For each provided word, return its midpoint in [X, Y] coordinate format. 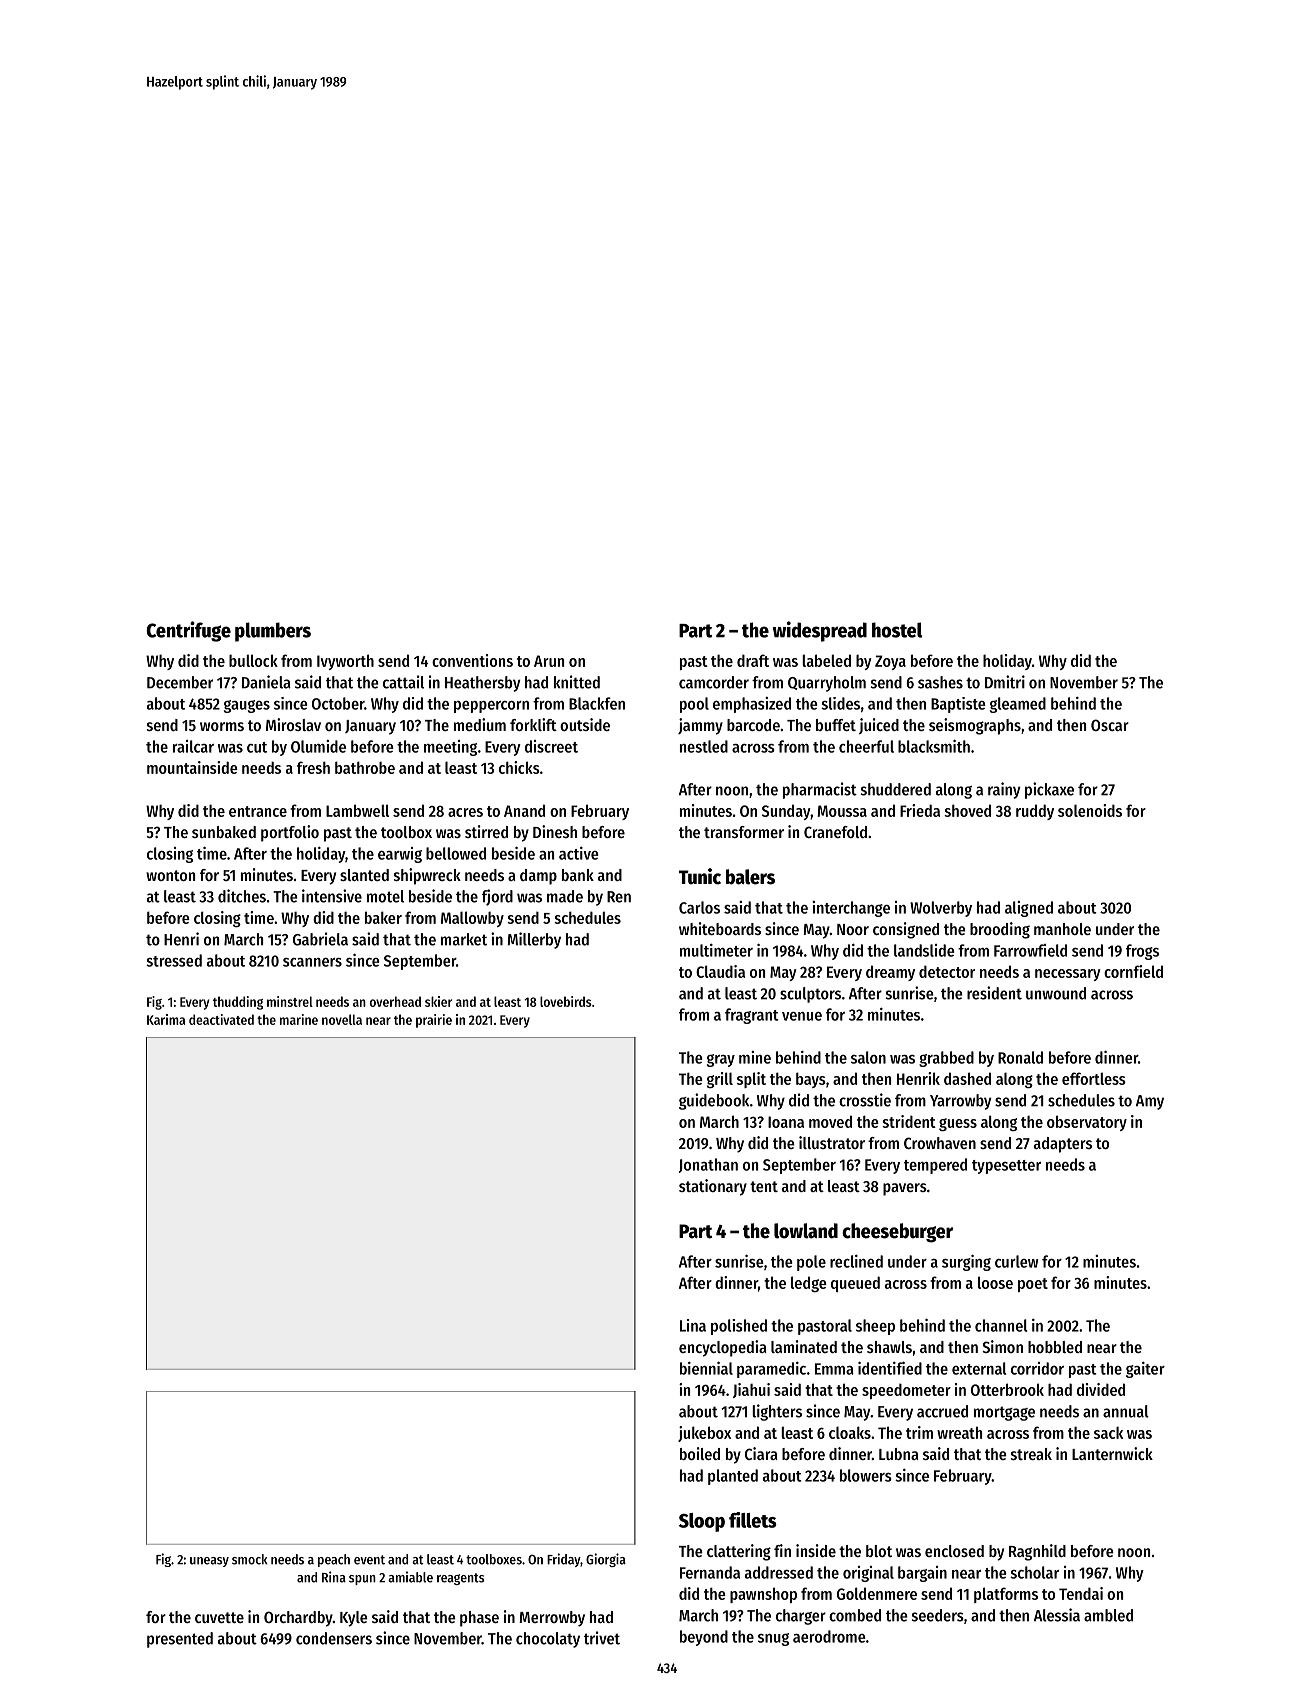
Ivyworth [345, 662]
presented [180, 1640]
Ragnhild [1037, 1552]
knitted [577, 682]
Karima [166, 1019]
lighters [777, 1412]
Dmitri [1005, 682]
